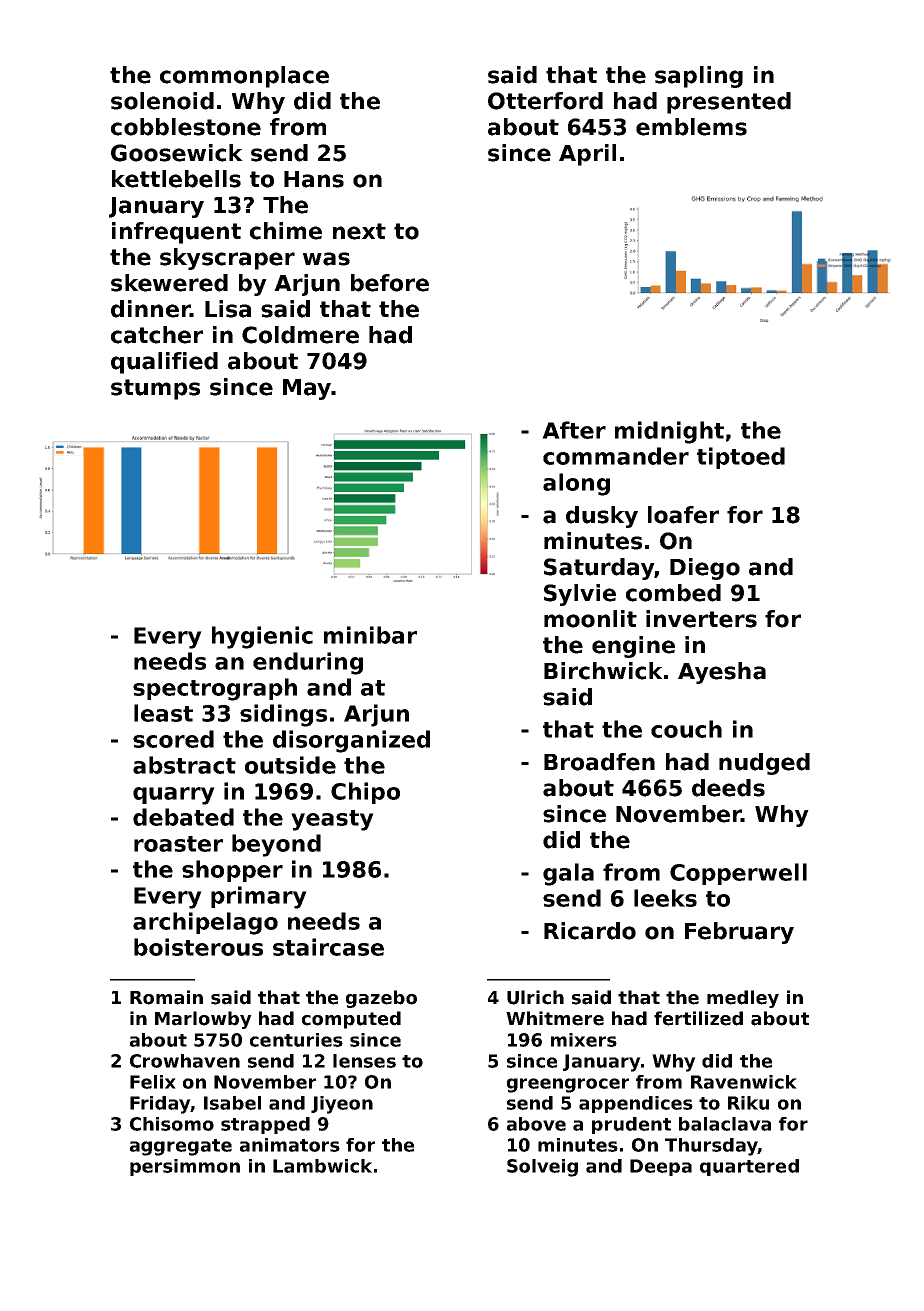 Image resolution: width=924 pixels, height=1311 pixels. I want to click on couch, so click(686, 729).
